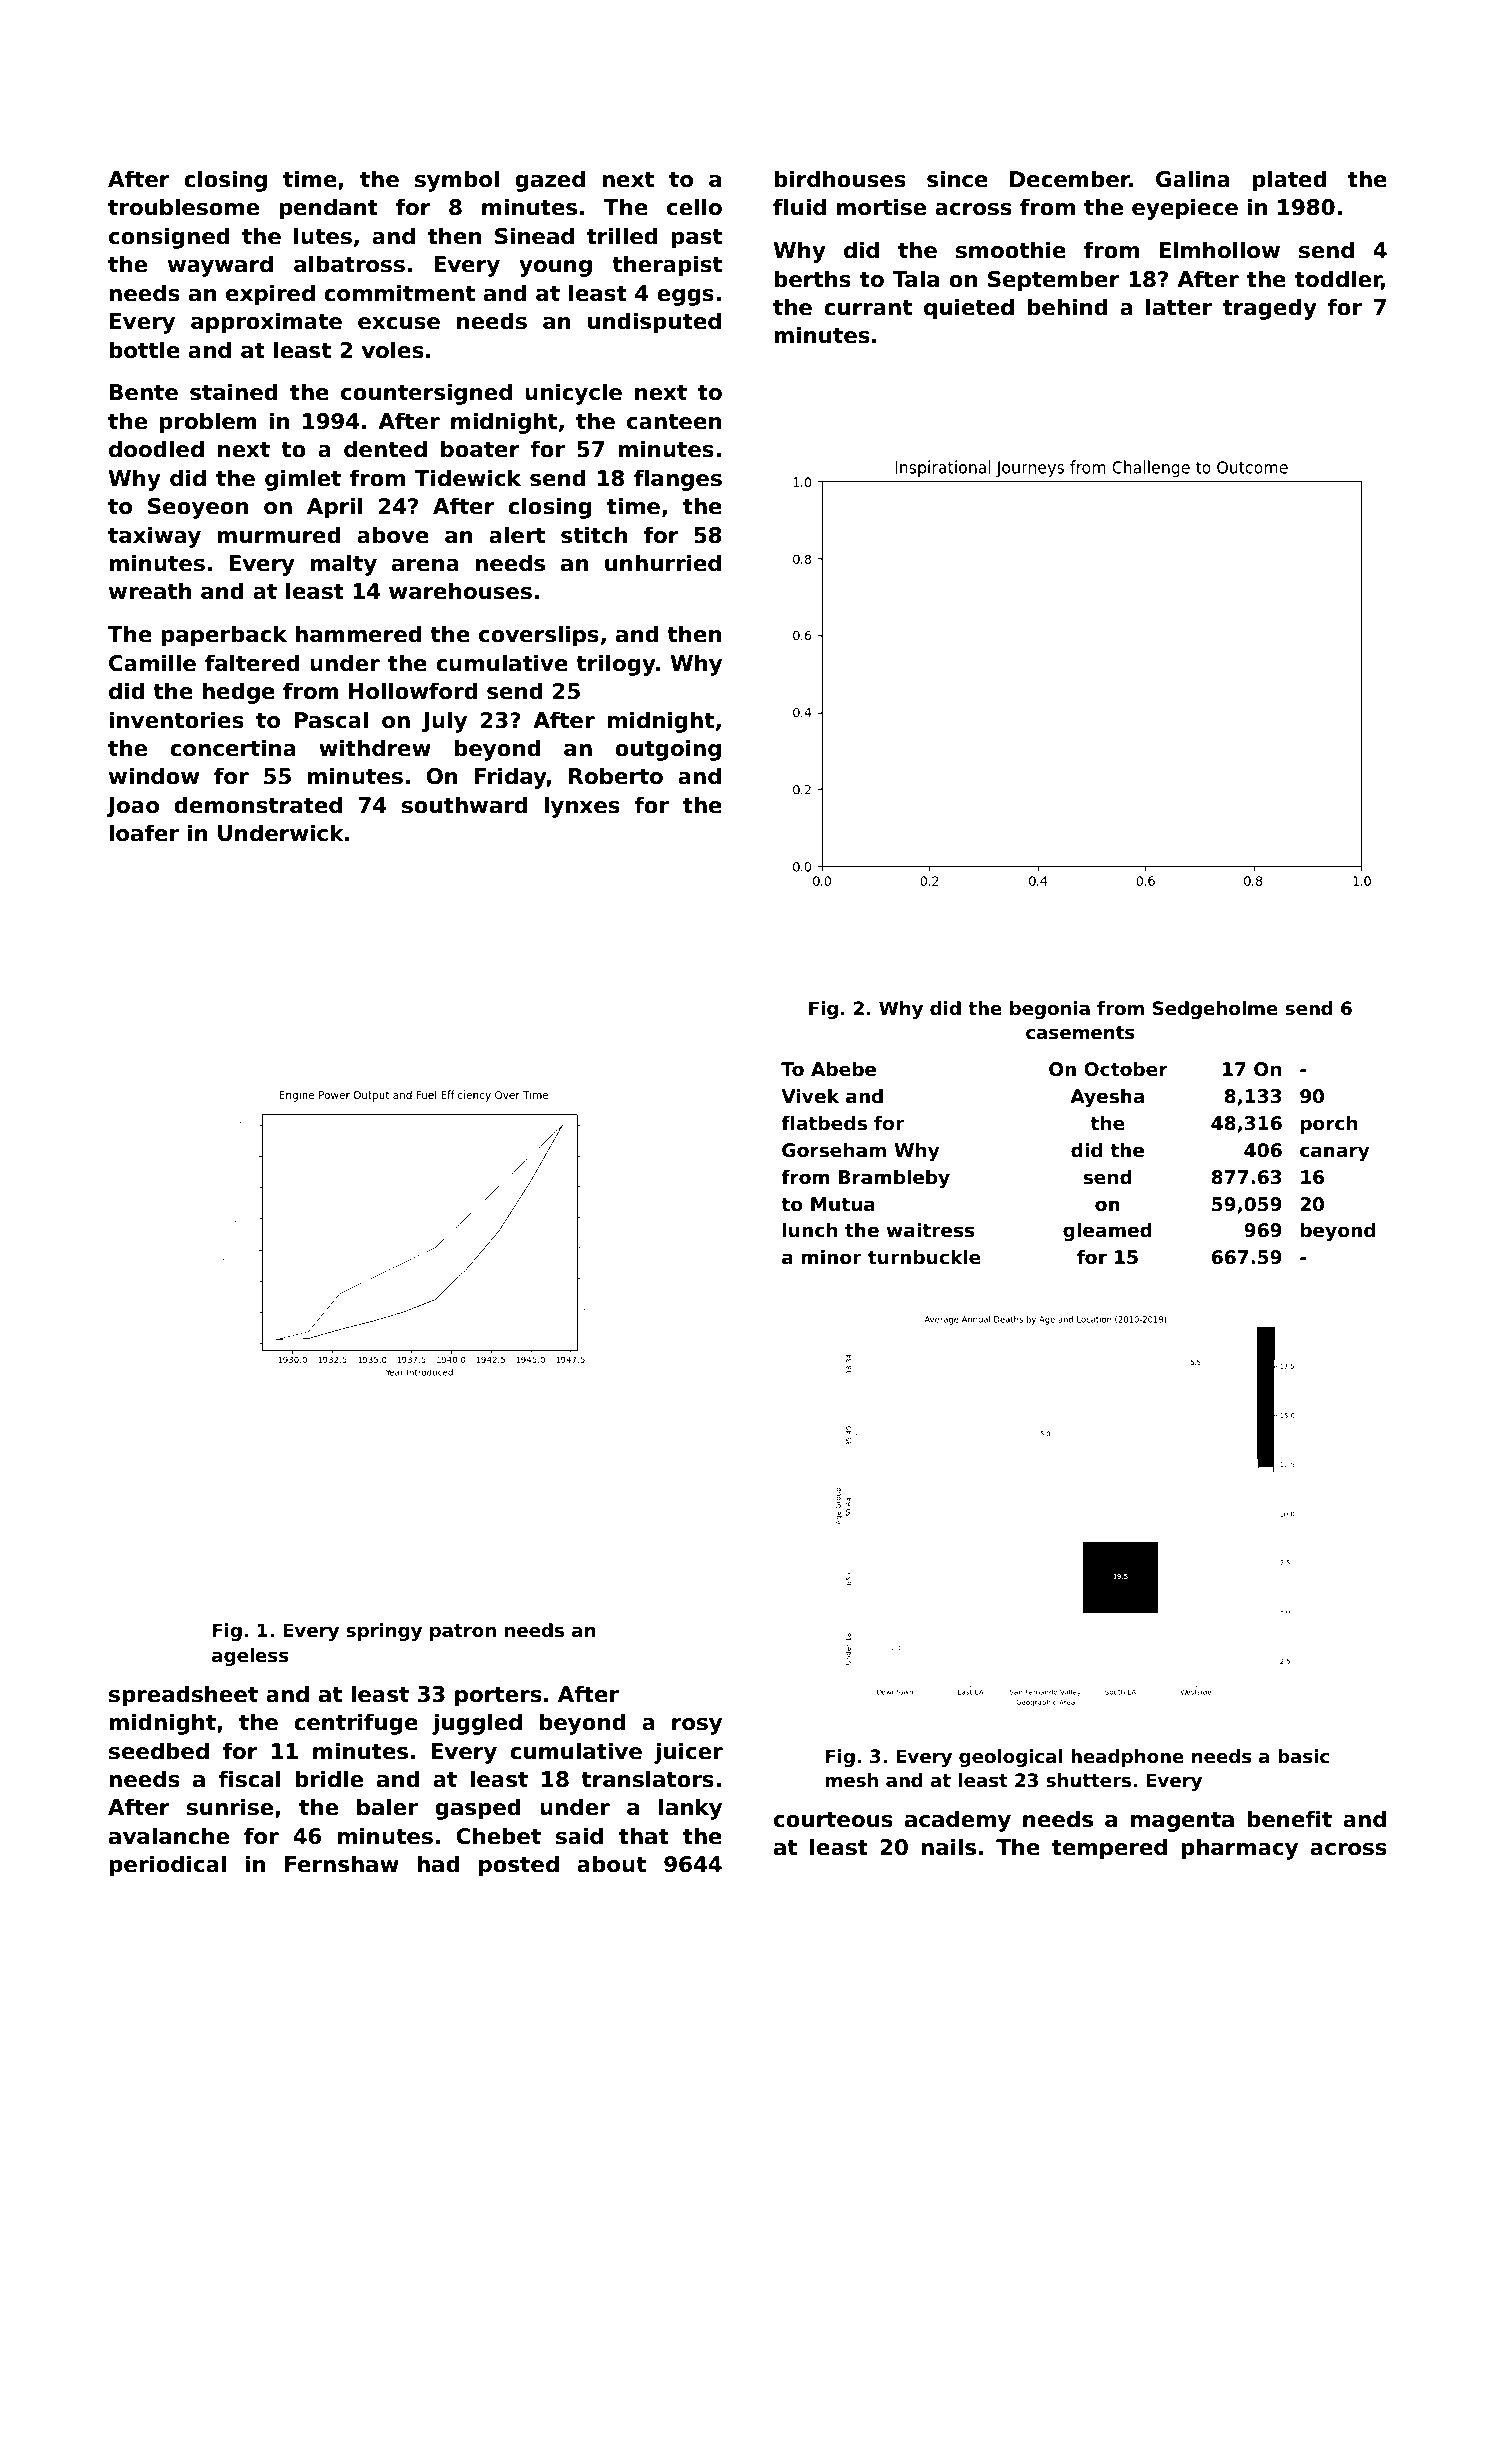  What do you see at coordinates (144, 833) in the image?
I see `loafer` at bounding box center [144, 833].
